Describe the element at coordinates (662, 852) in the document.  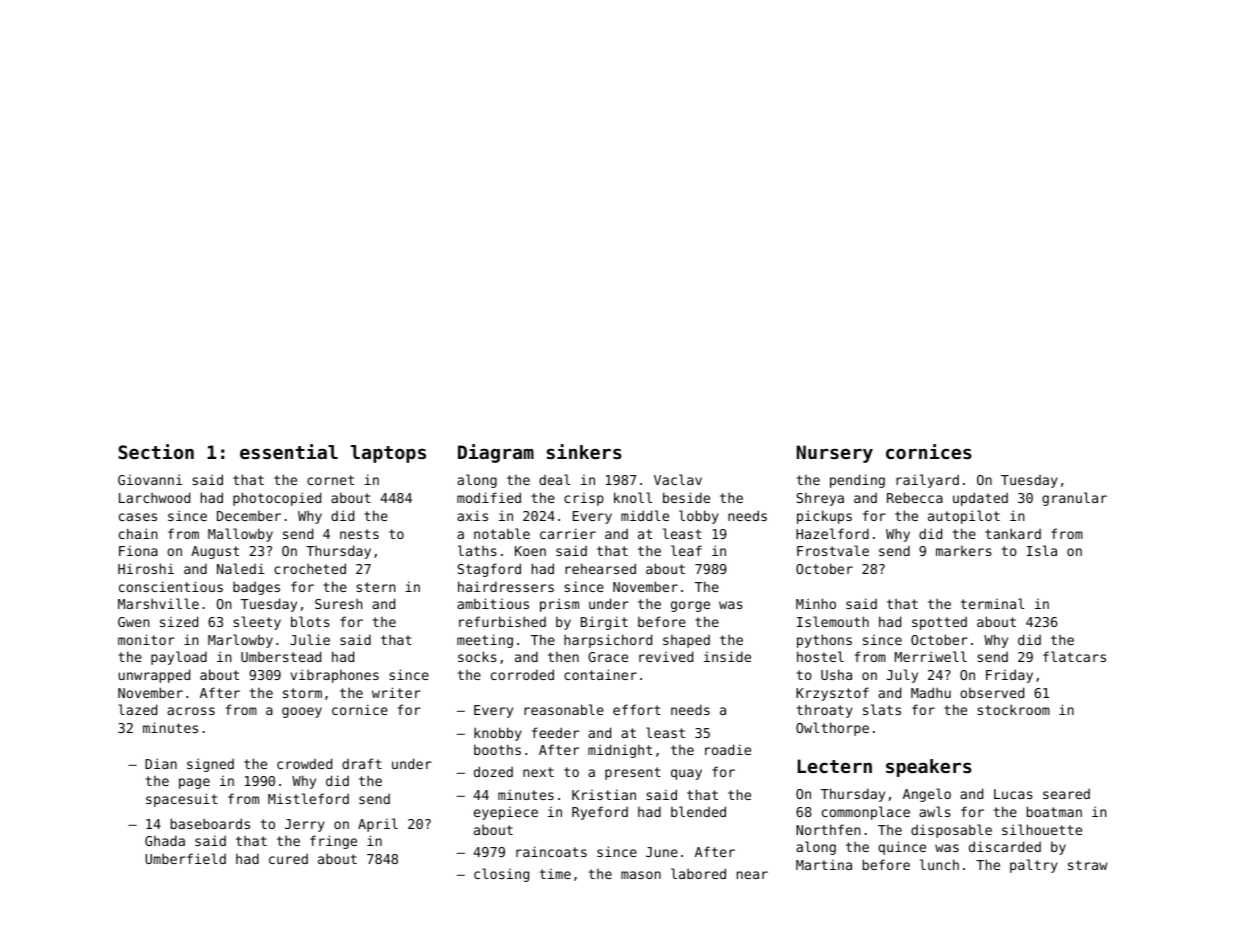
I see `June` at that location.
